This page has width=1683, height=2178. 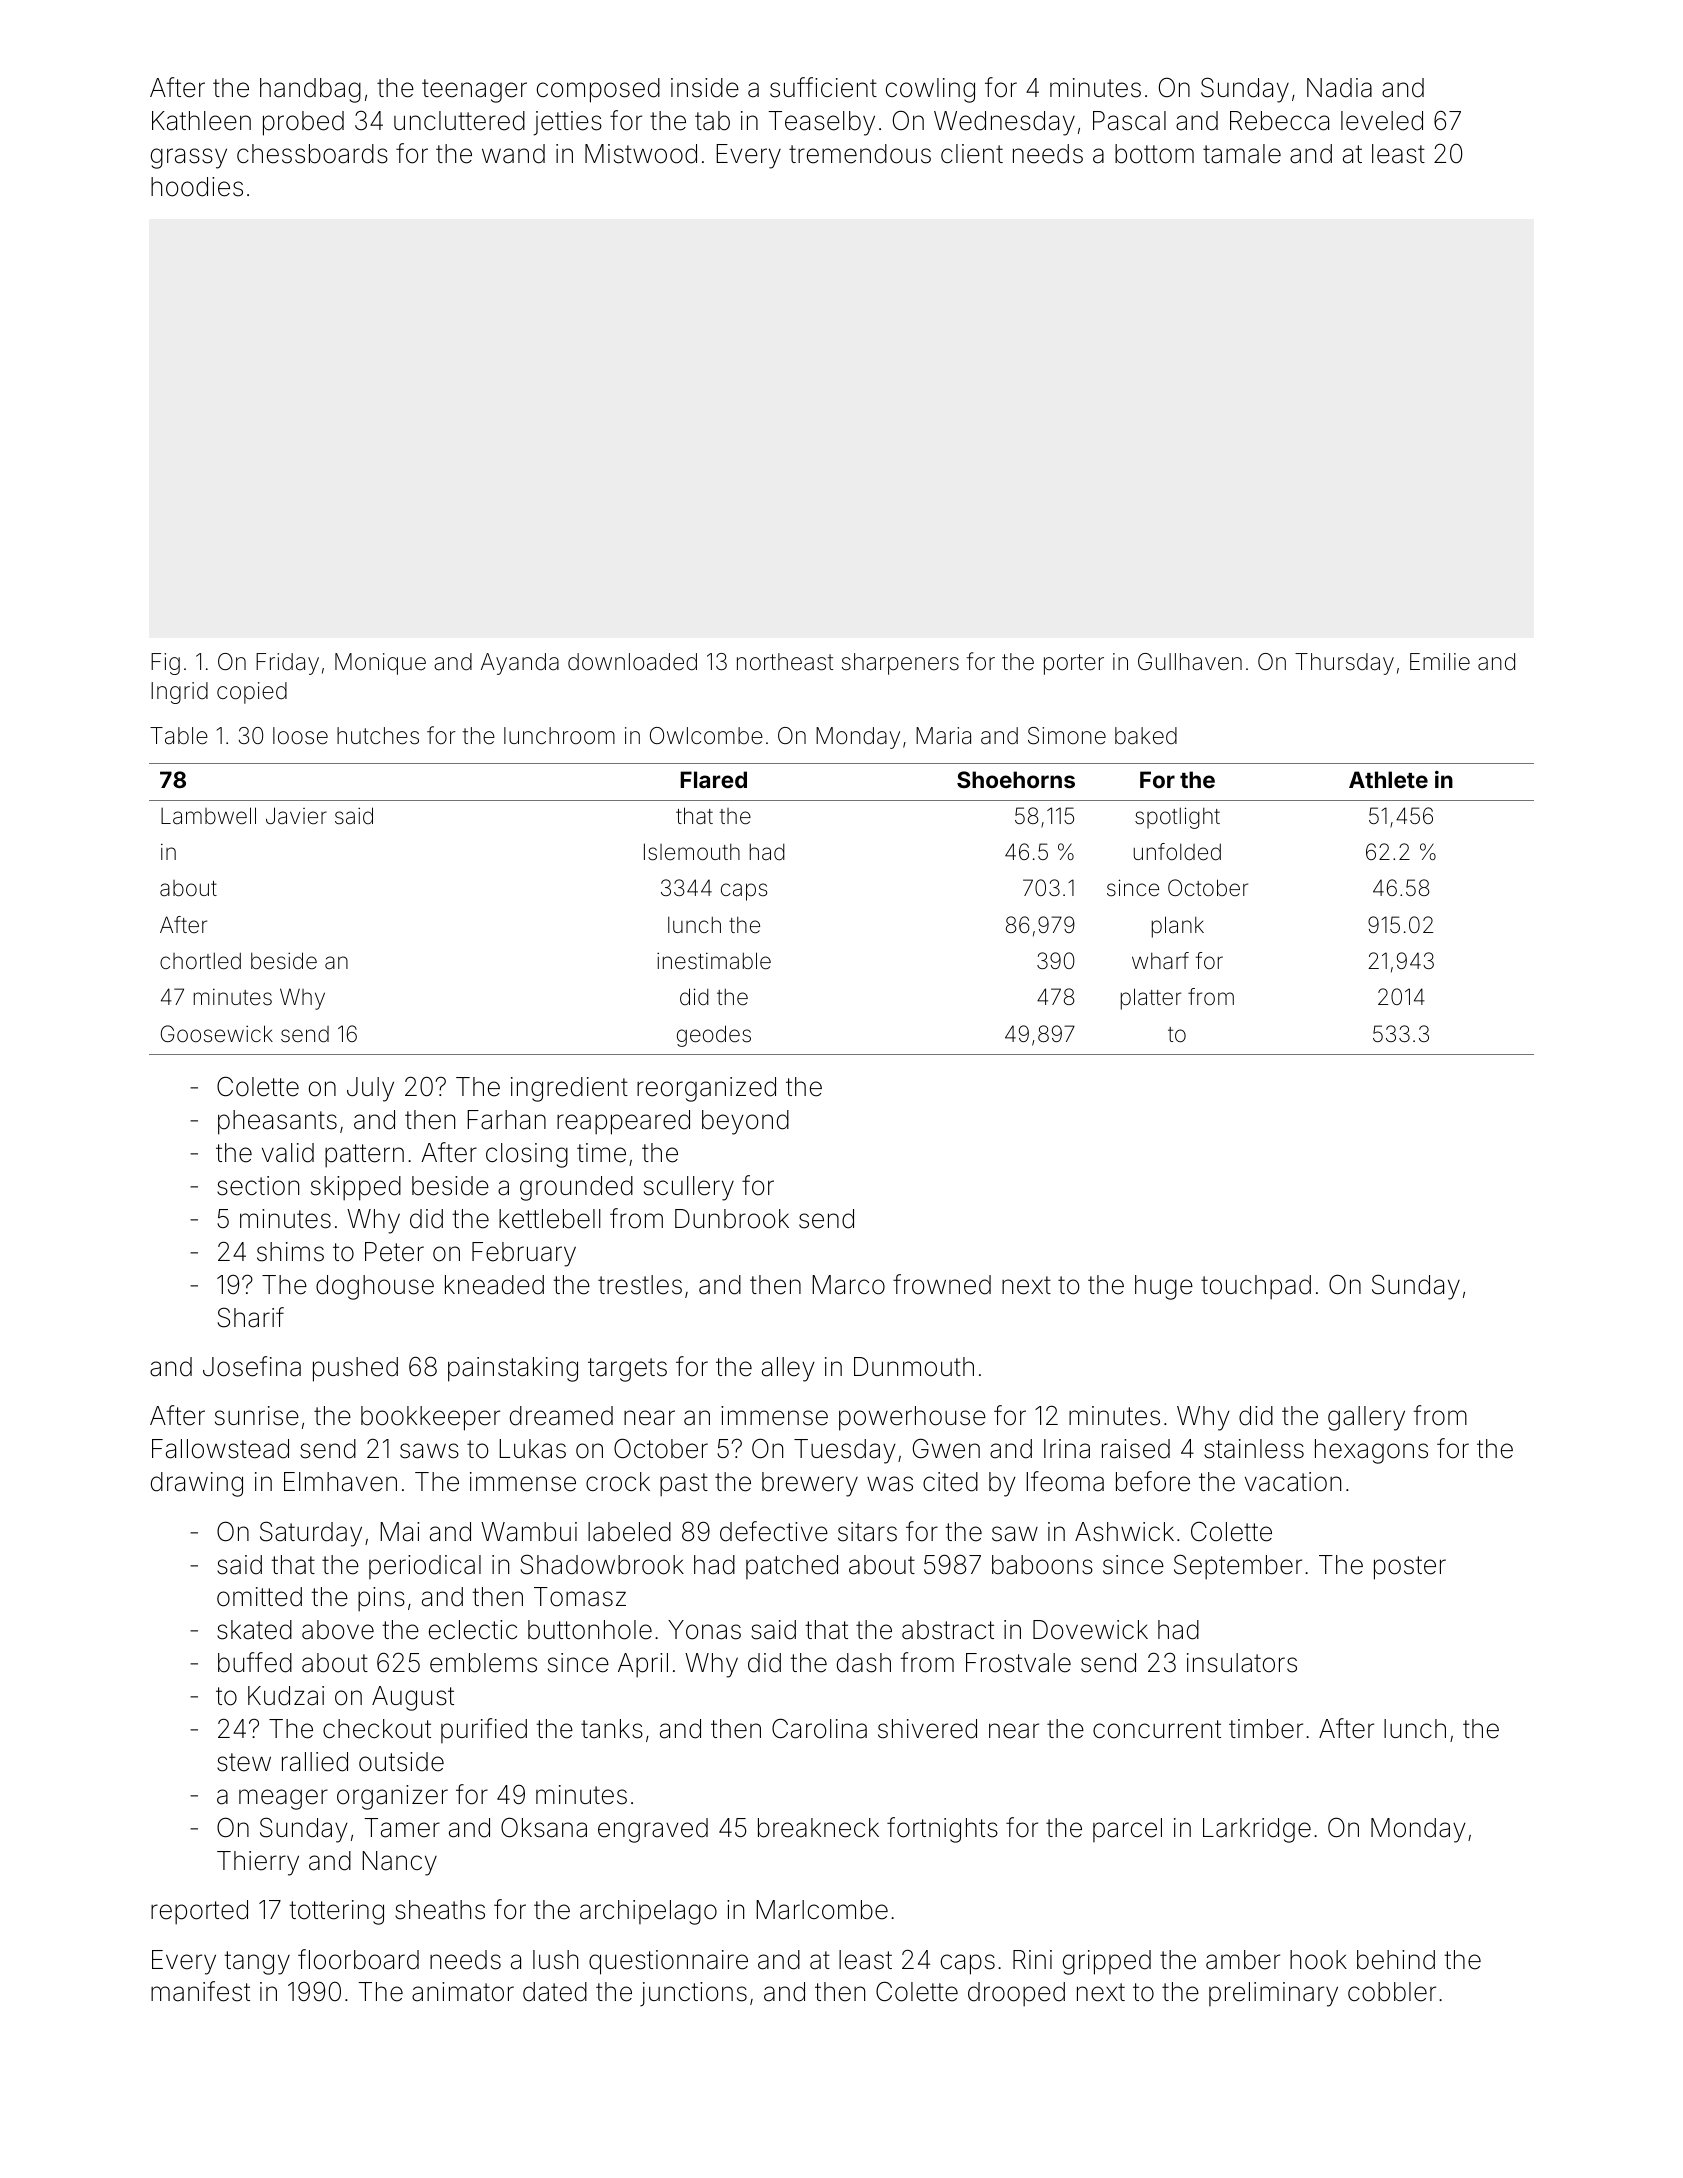 What do you see at coordinates (165, 664) in the page?
I see `Fig` at bounding box center [165, 664].
